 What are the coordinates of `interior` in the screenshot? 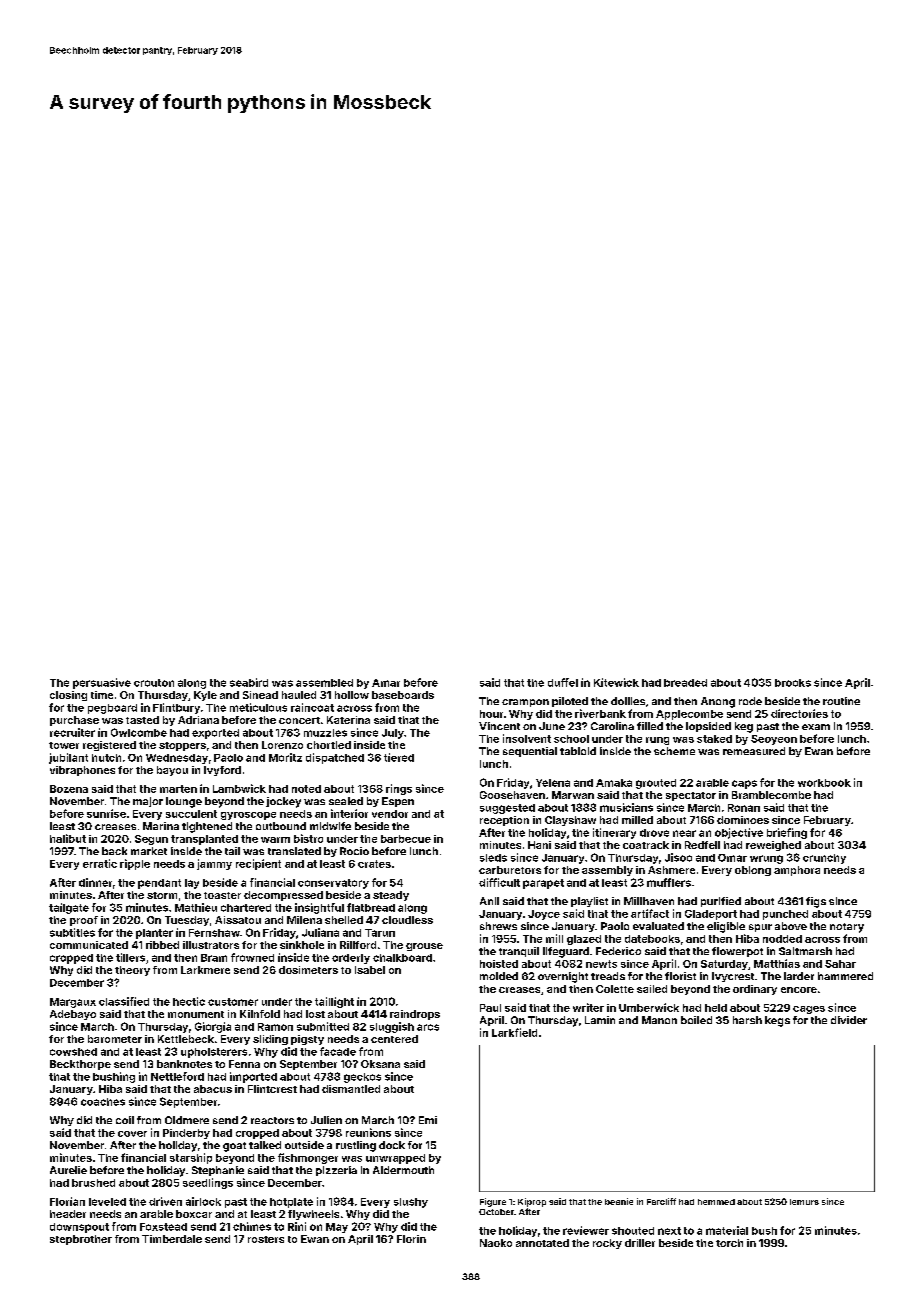 It's located at (349, 813).
